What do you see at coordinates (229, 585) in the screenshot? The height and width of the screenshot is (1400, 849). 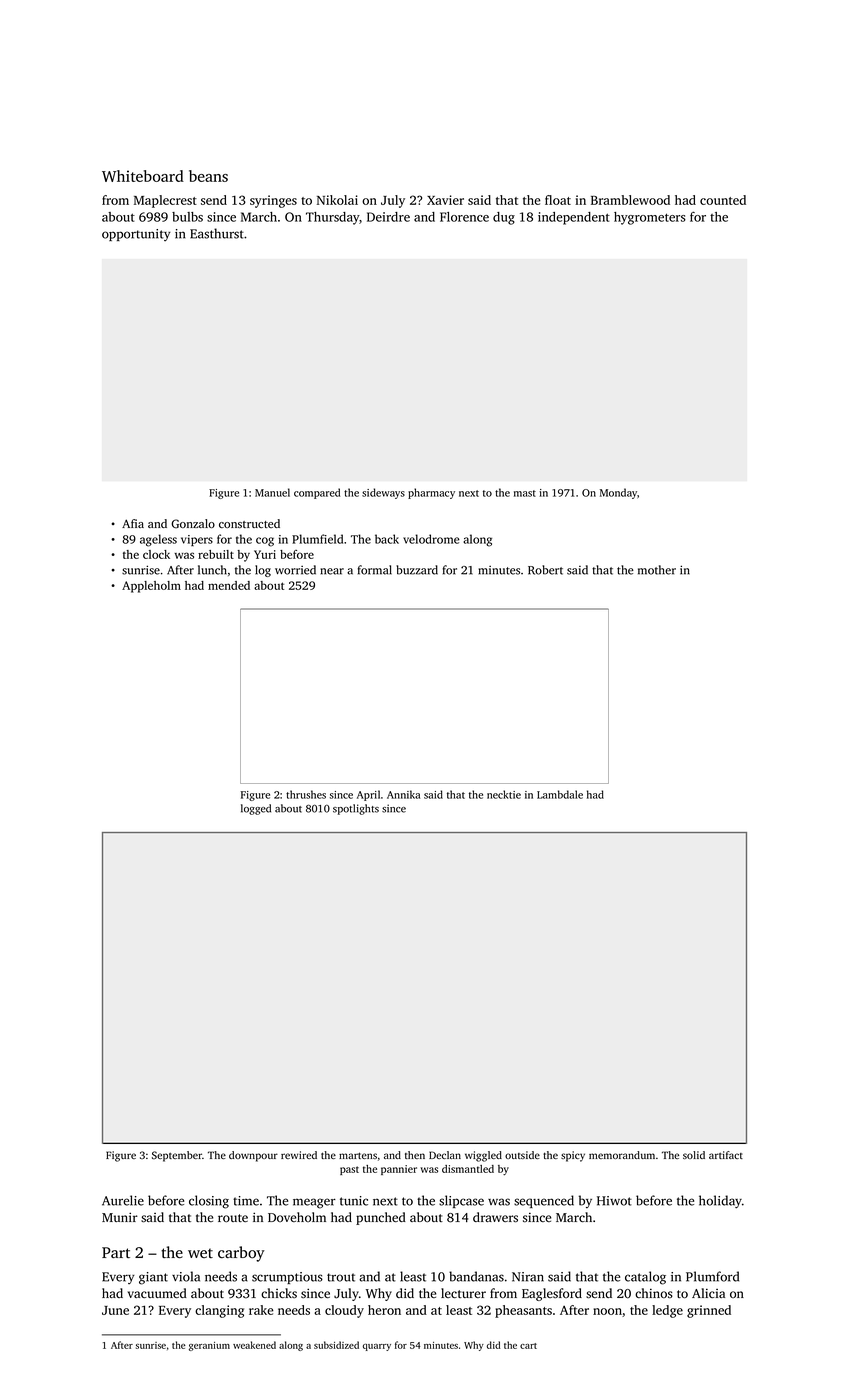 I see `mended` at bounding box center [229, 585].
